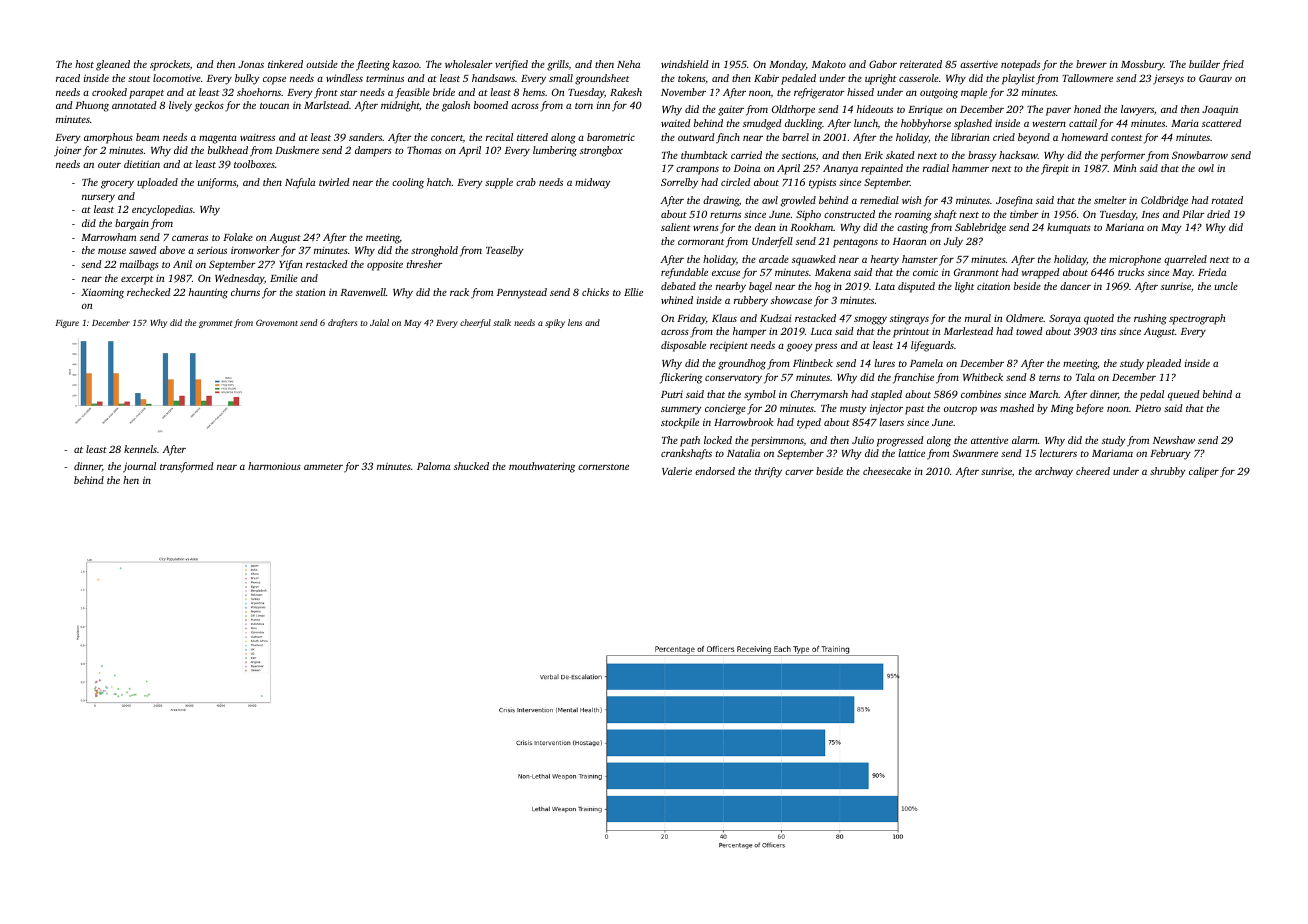  I want to click on chicks, so click(595, 292).
